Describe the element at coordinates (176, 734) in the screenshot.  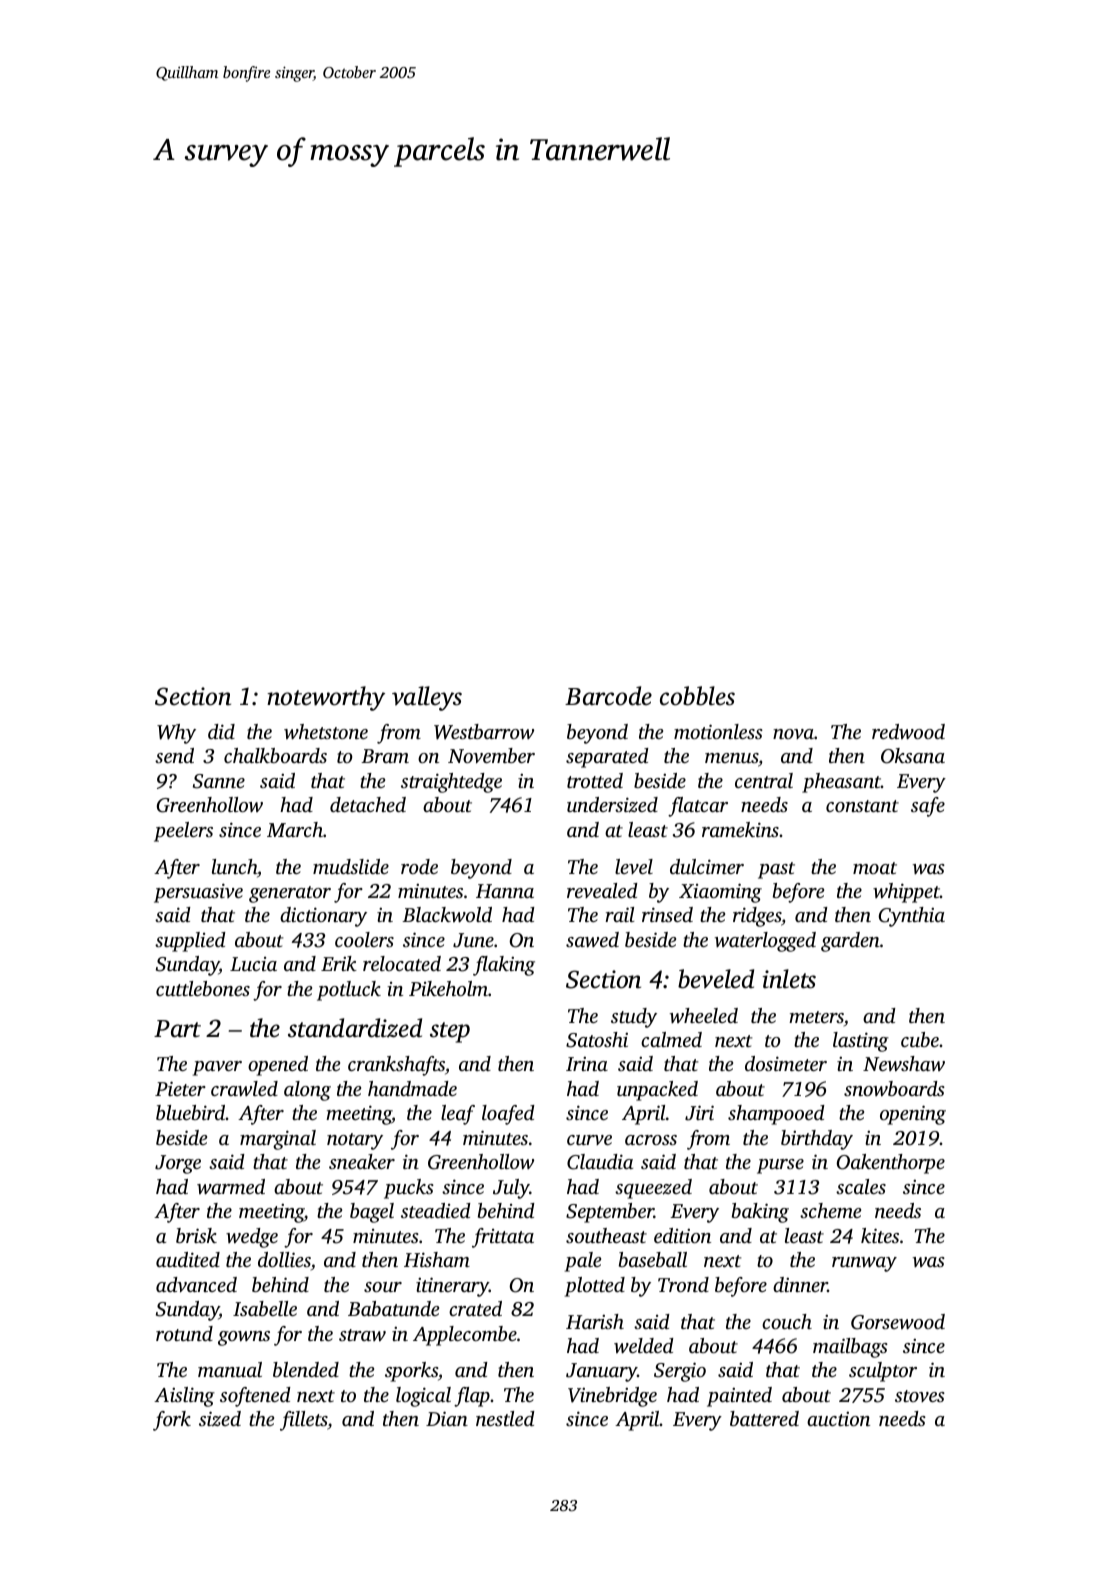
I see `Why` at that location.
